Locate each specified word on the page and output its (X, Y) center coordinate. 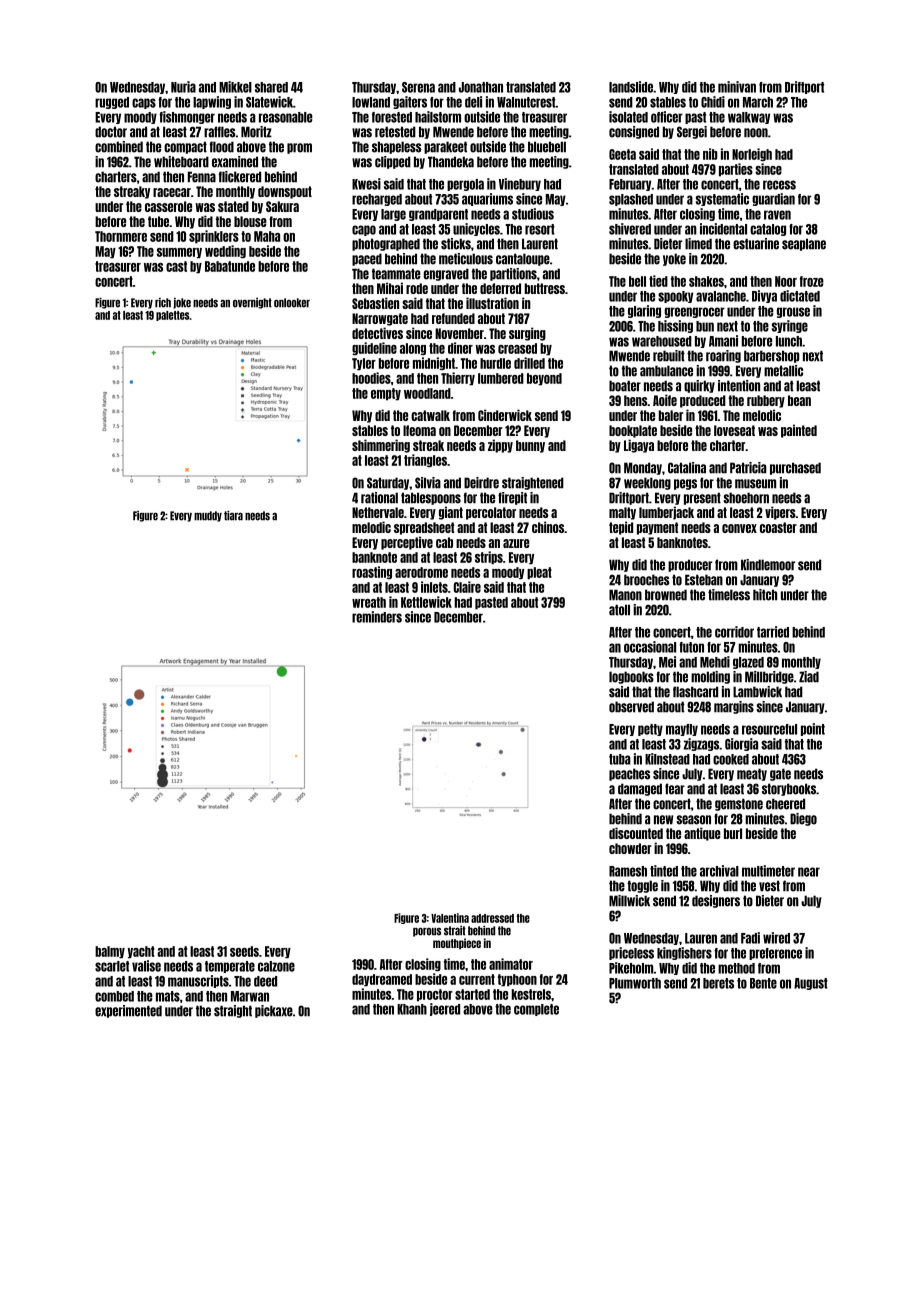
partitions (513, 274)
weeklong (647, 483)
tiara (233, 516)
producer (690, 565)
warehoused (662, 341)
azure (516, 543)
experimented (128, 1011)
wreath (369, 602)
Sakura (282, 206)
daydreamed (382, 980)
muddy (208, 516)
